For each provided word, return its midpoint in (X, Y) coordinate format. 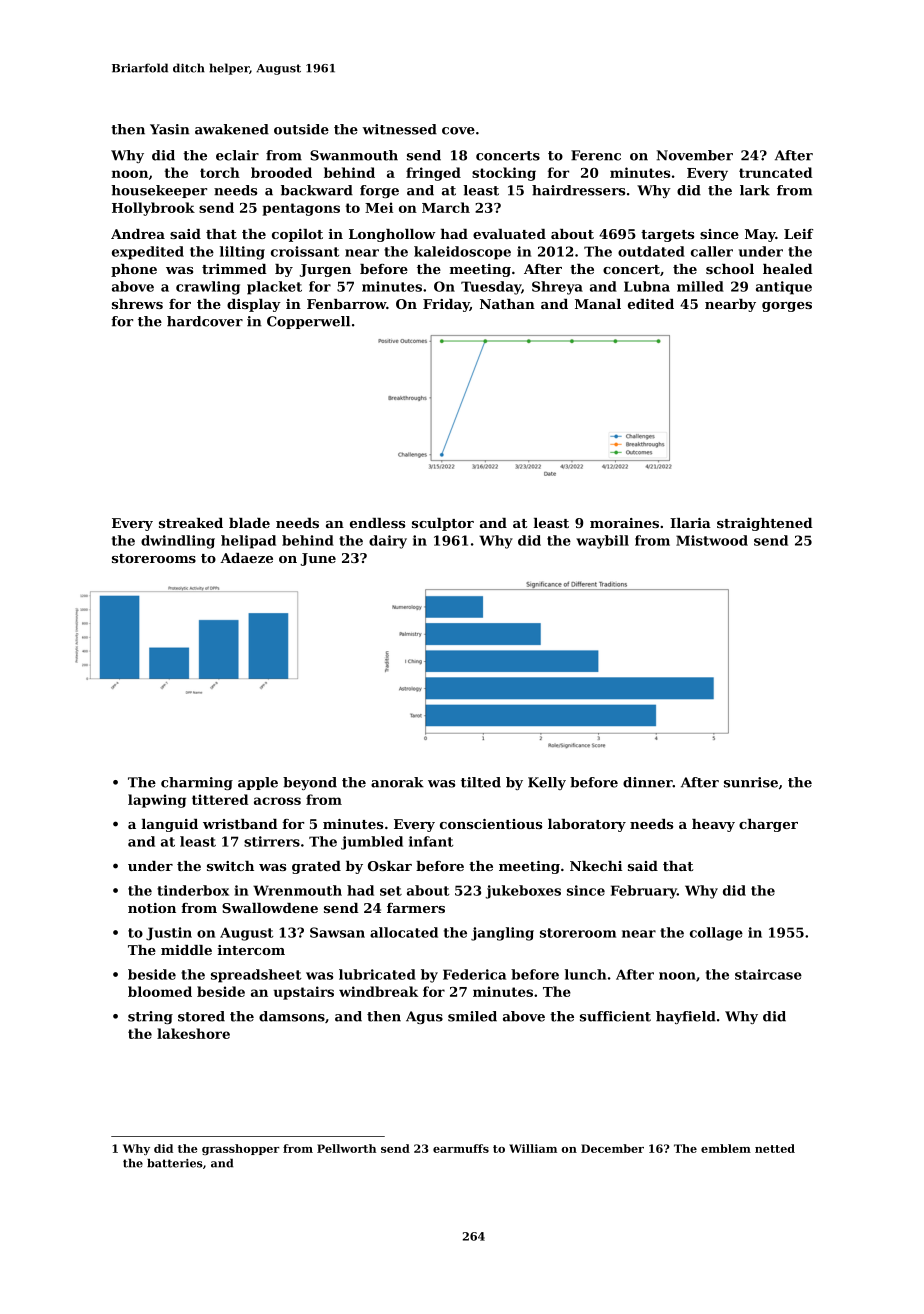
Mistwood (712, 540)
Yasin (169, 129)
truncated (775, 172)
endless (377, 523)
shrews (137, 304)
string (150, 1017)
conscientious (491, 824)
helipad (248, 542)
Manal (598, 304)
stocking (504, 174)
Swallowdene (270, 908)
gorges (787, 307)
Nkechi (596, 866)
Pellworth (346, 1148)
